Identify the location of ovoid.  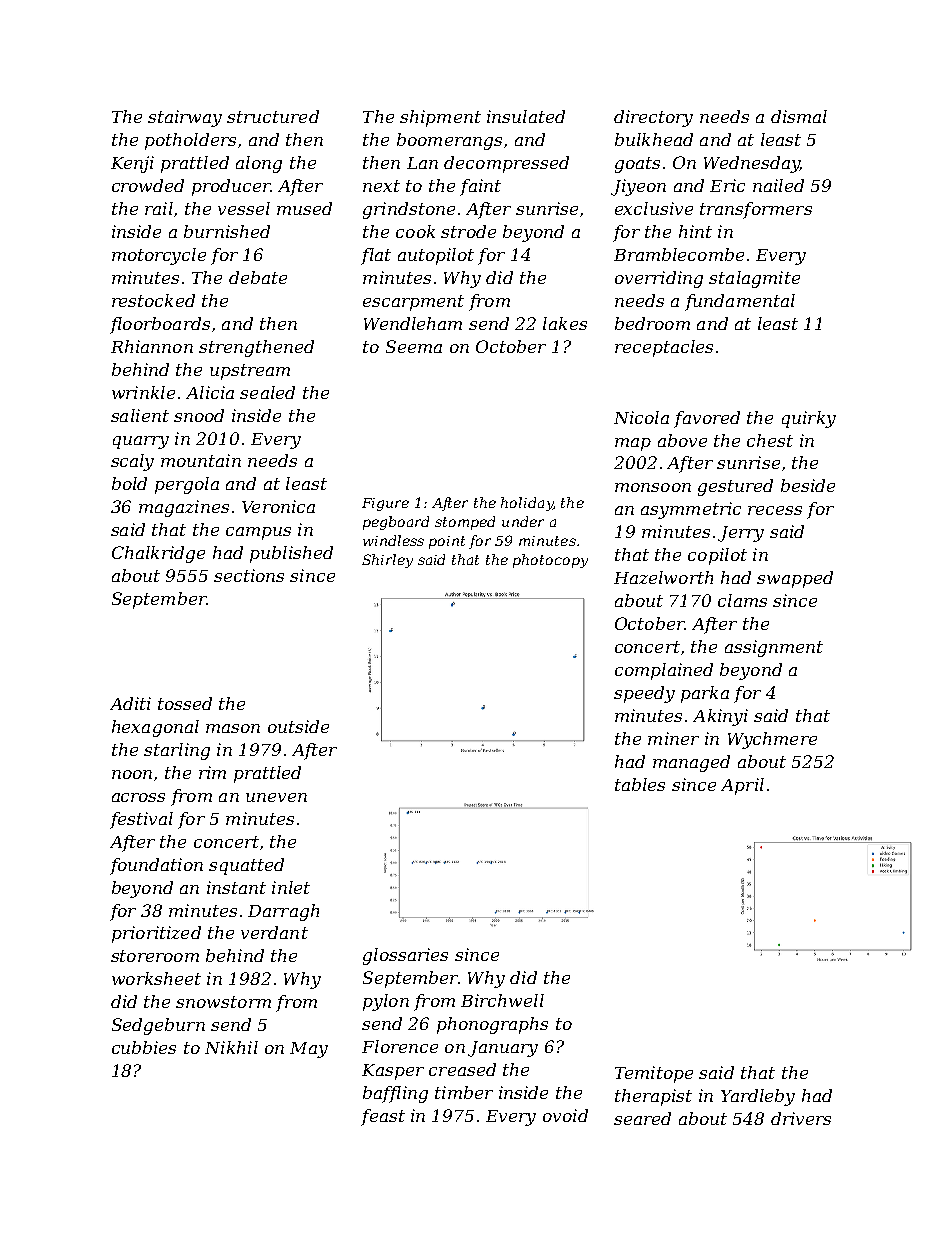
(565, 1115).
